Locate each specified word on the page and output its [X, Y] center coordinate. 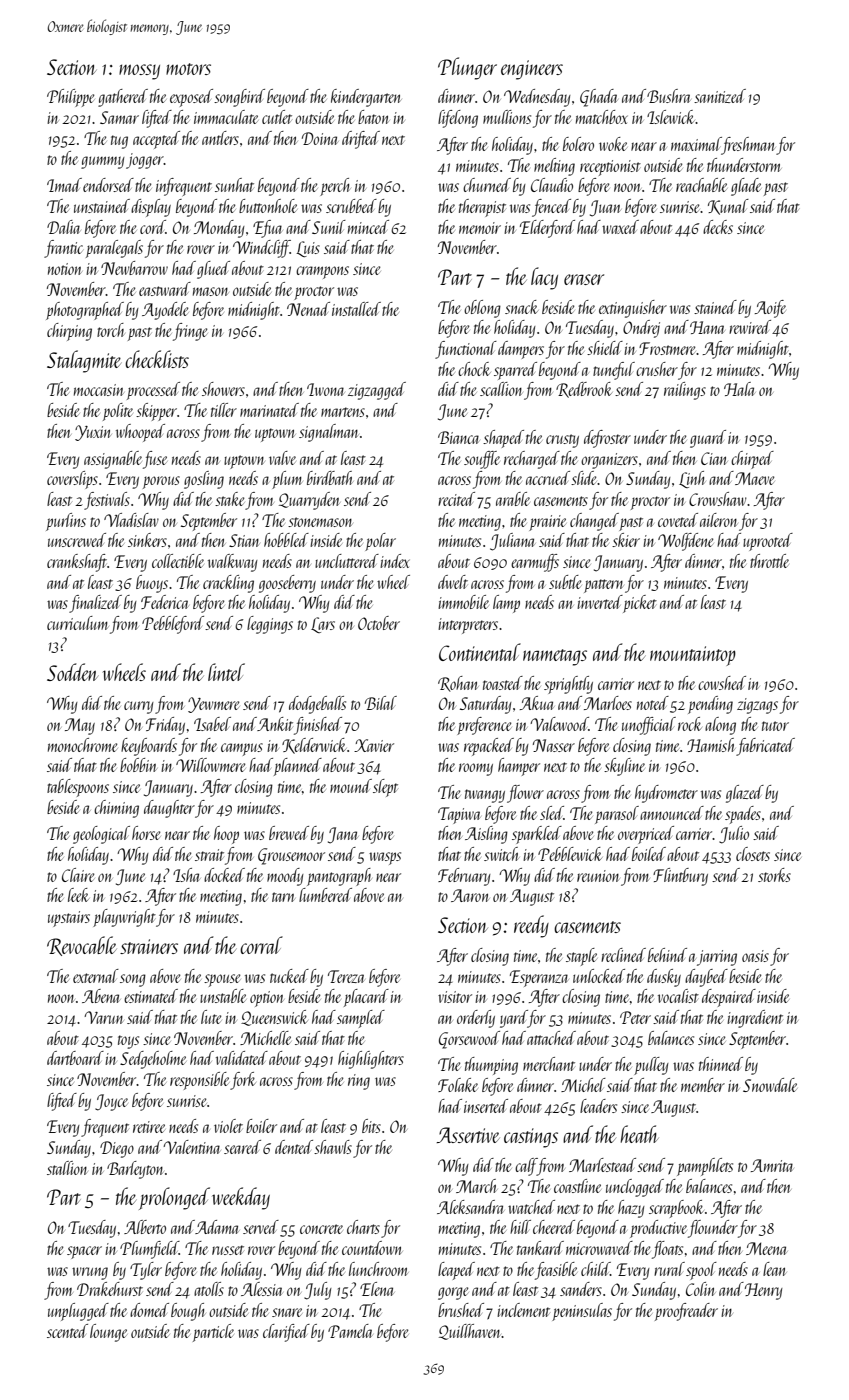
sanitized [720, 96]
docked [224, 875]
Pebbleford [173, 625]
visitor [455, 997]
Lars [323, 625]
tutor [775, 726]
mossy [139, 72]
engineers [532, 70]
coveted [678, 520]
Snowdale [770, 1085]
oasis [755, 956]
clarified [286, 1333]
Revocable [82, 946]
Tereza [346, 976]
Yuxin [93, 433]
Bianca [458, 437]
